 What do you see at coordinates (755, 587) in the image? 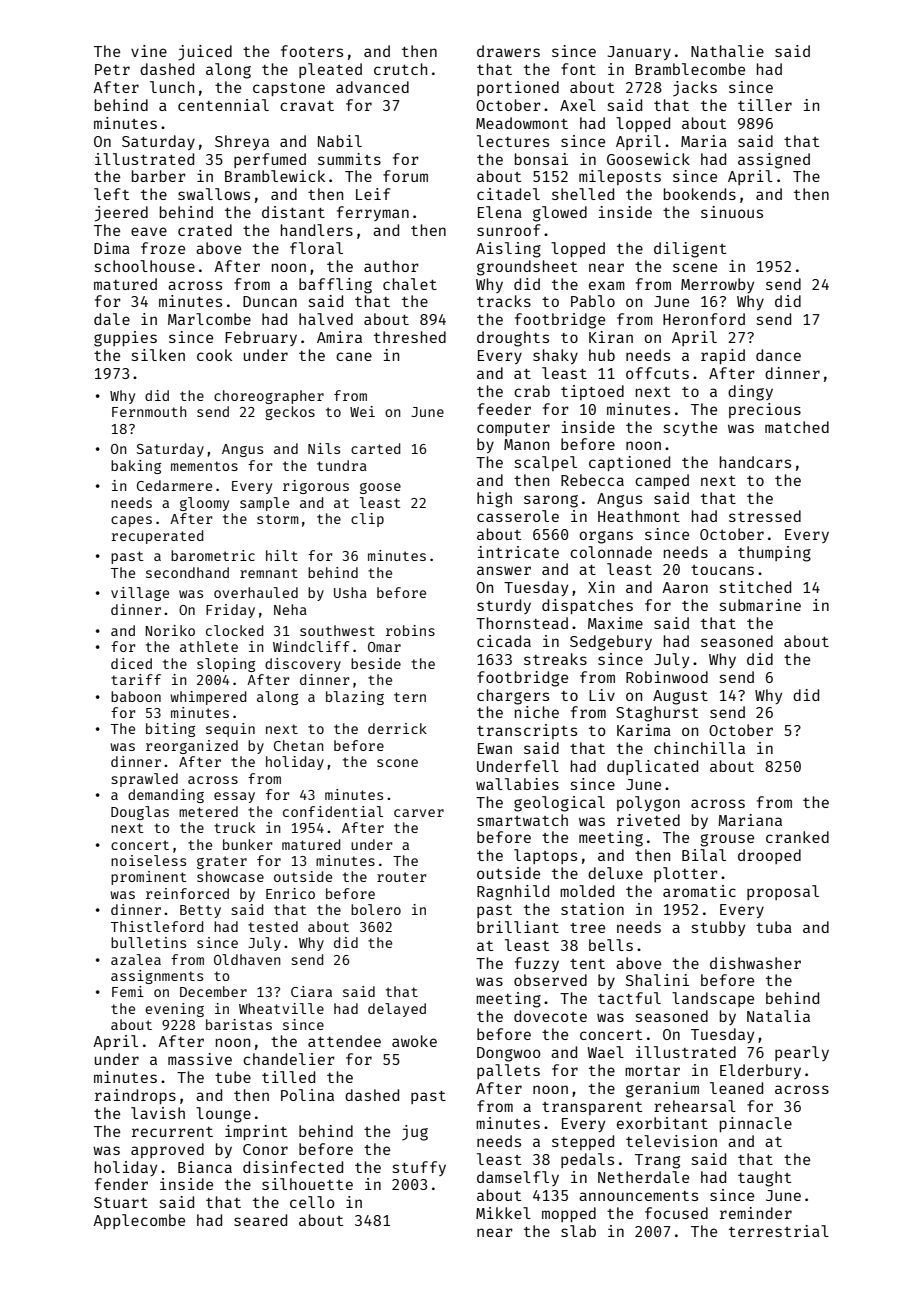
I see `stitched` at bounding box center [755, 587].
